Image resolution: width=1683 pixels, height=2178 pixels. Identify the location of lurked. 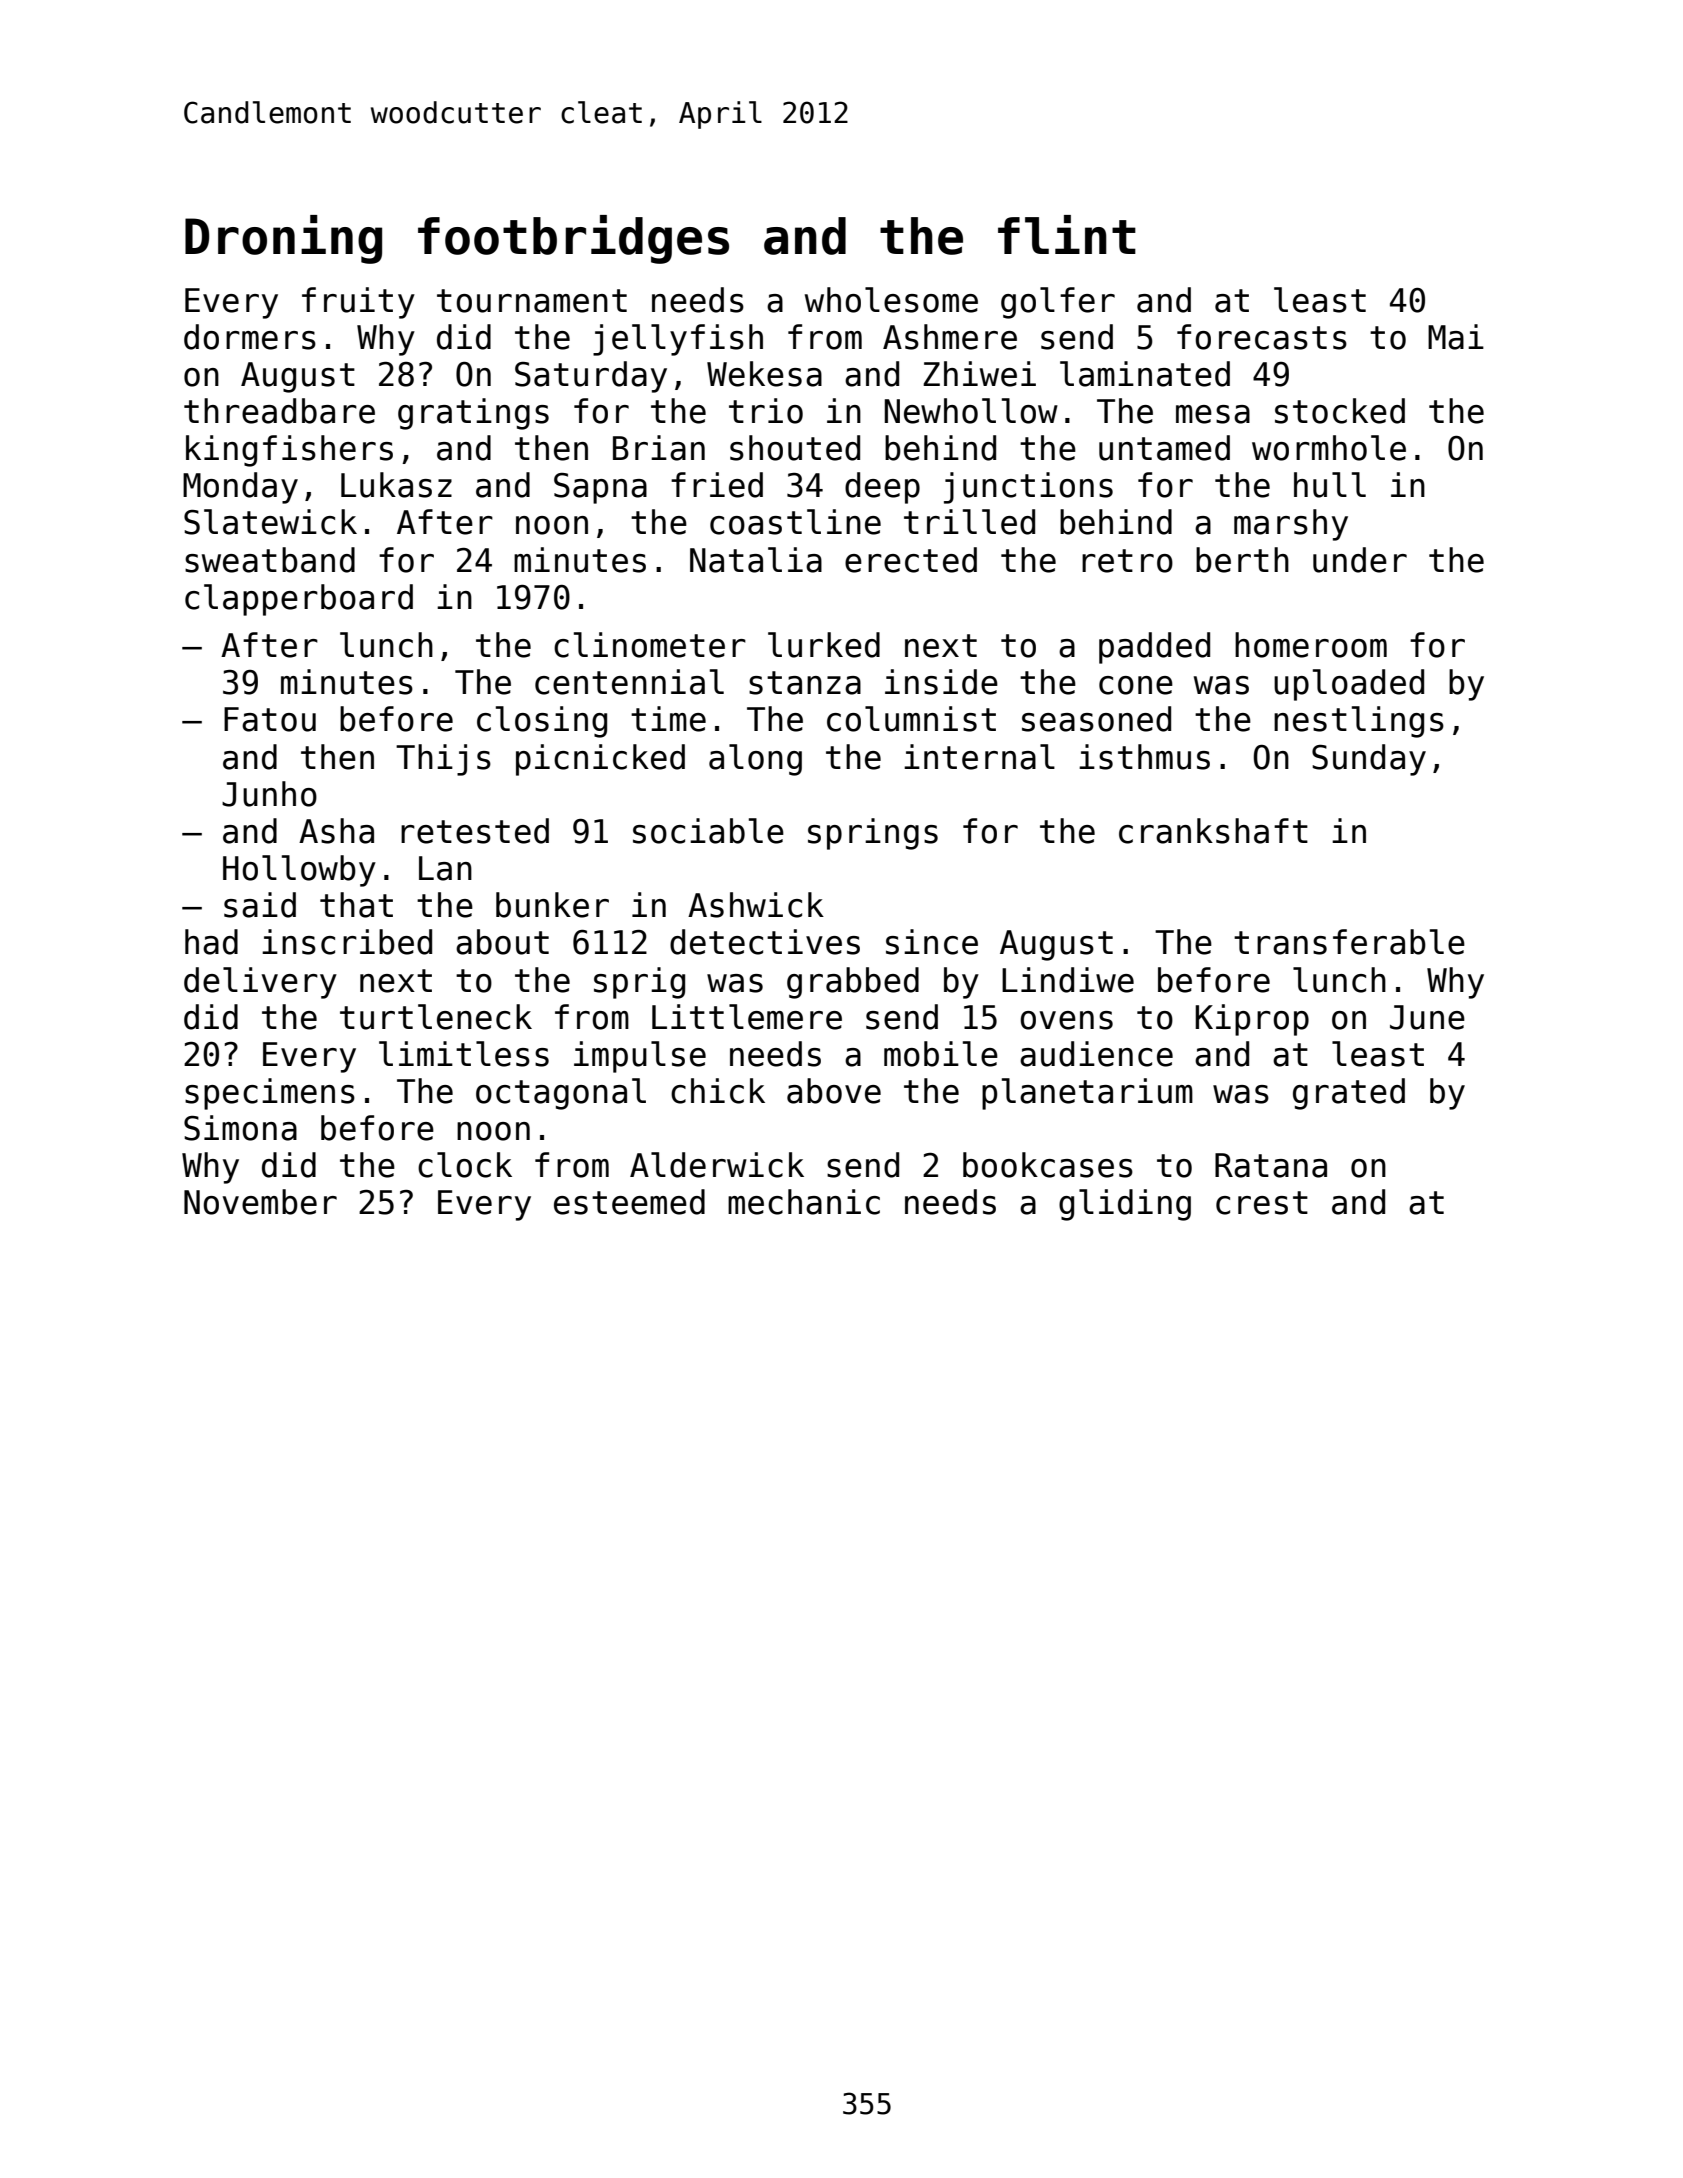
(824, 645).
